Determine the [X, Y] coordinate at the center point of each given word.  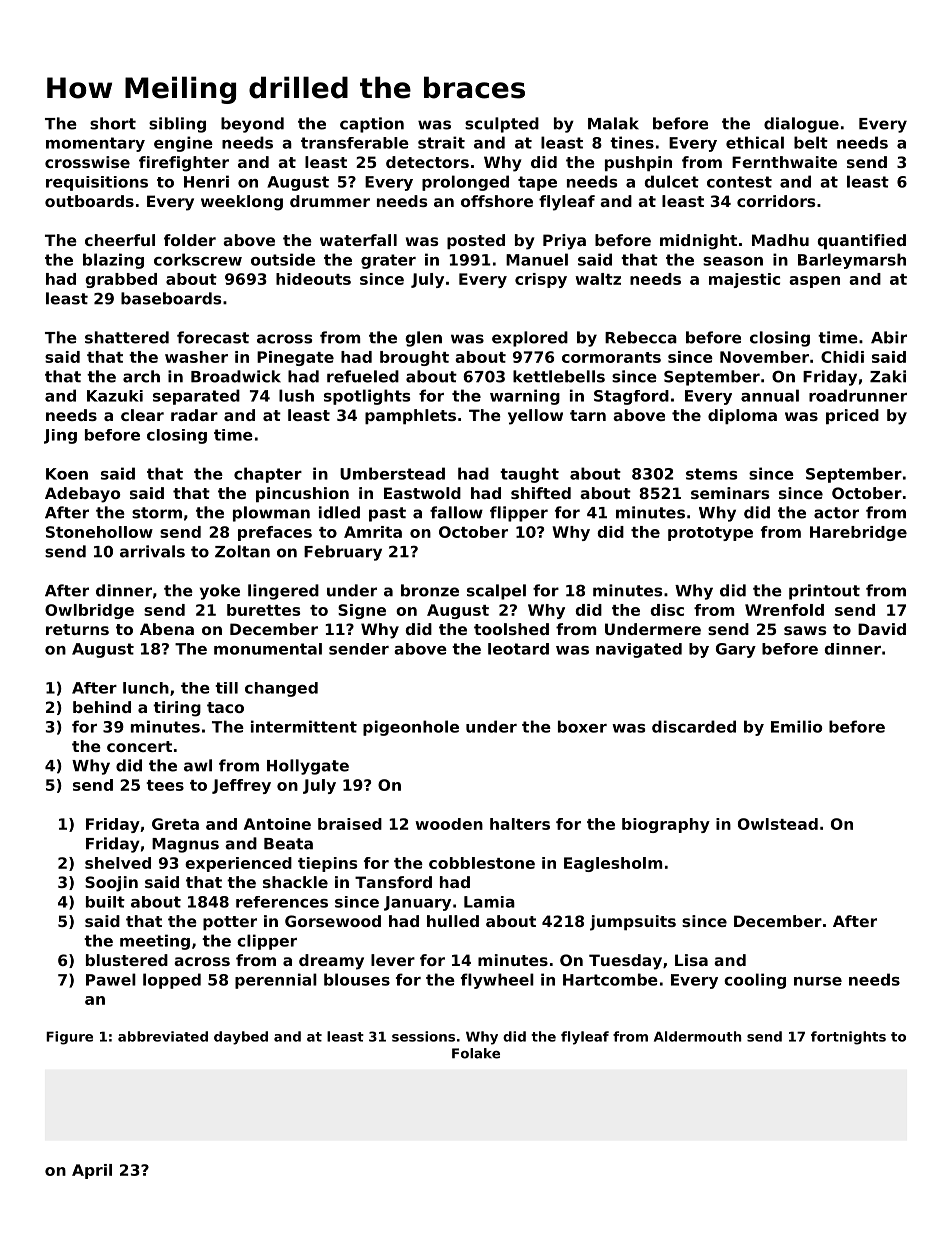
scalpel [496, 592]
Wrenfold [784, 610]
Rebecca [641, 337]
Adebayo [82, 495]
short [113, 123]
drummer [330, 201]
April [92, 1171]
